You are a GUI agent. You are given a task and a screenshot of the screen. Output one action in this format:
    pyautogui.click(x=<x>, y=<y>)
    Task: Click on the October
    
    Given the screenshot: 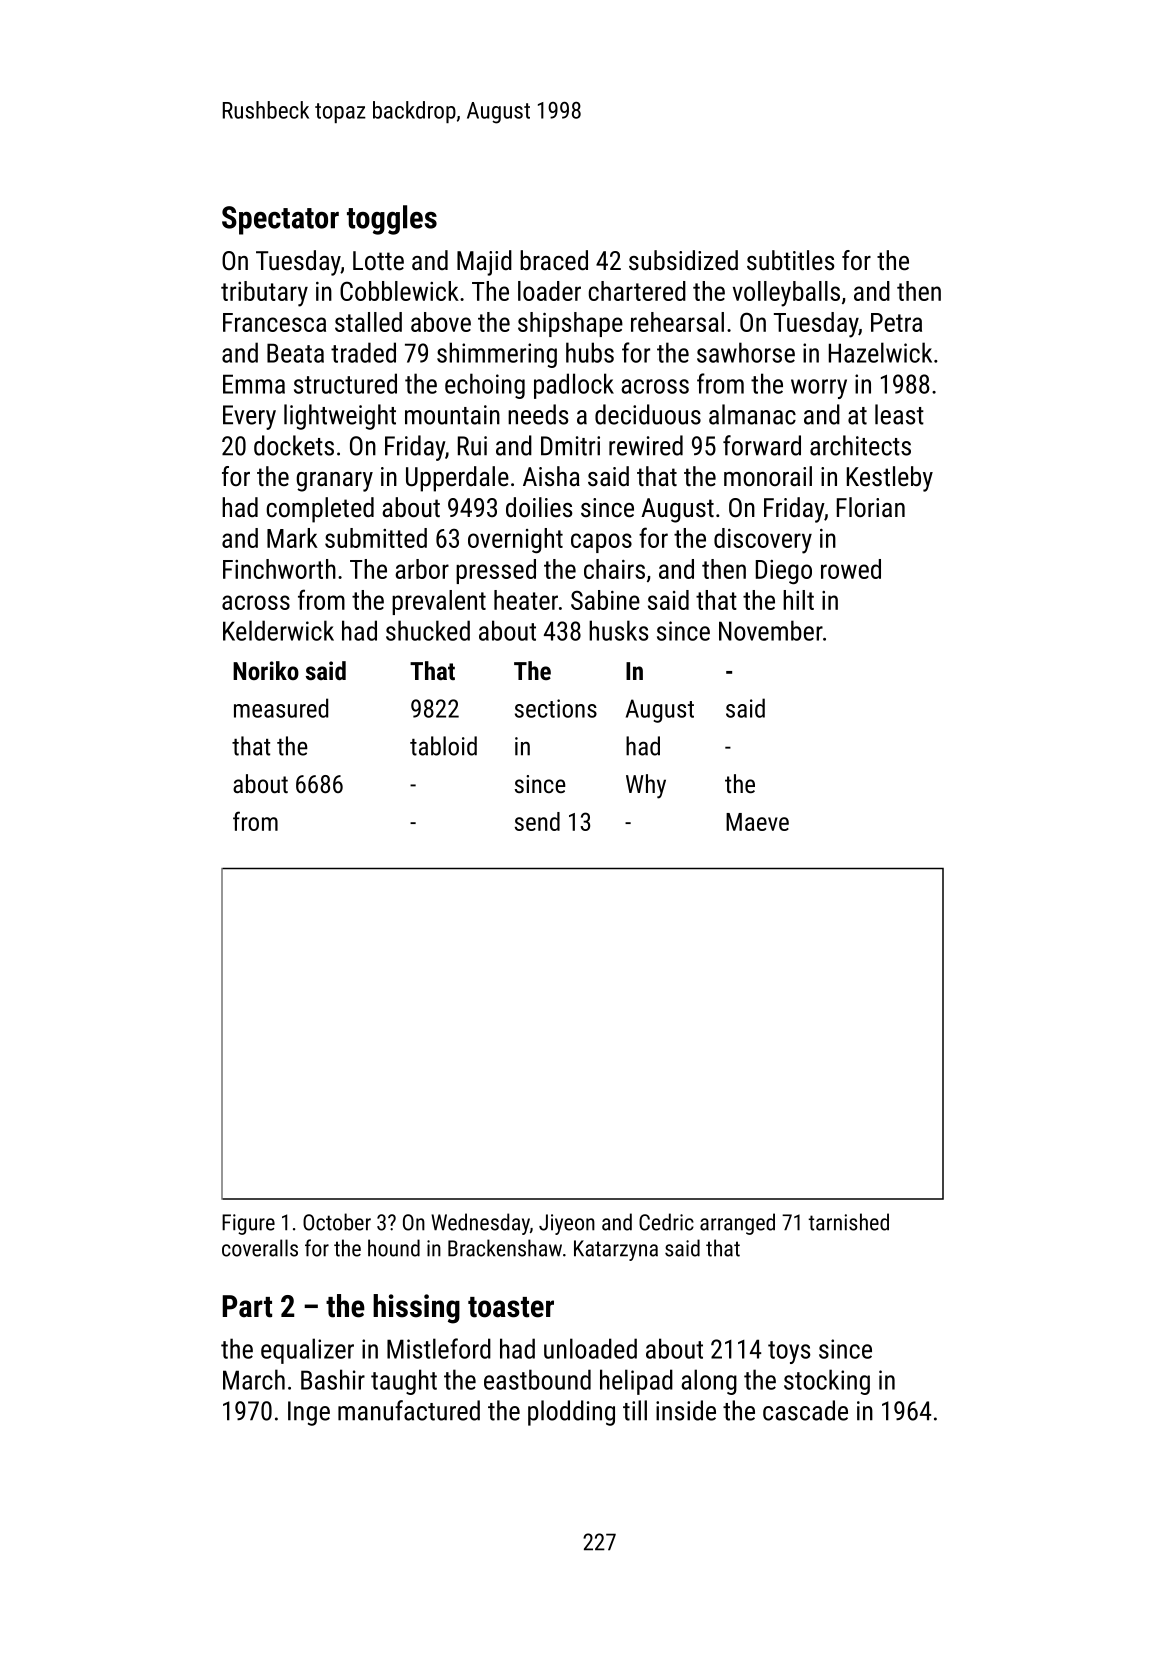 What is the action you would take?
    pyautogui.click(x=337, y=1222)
